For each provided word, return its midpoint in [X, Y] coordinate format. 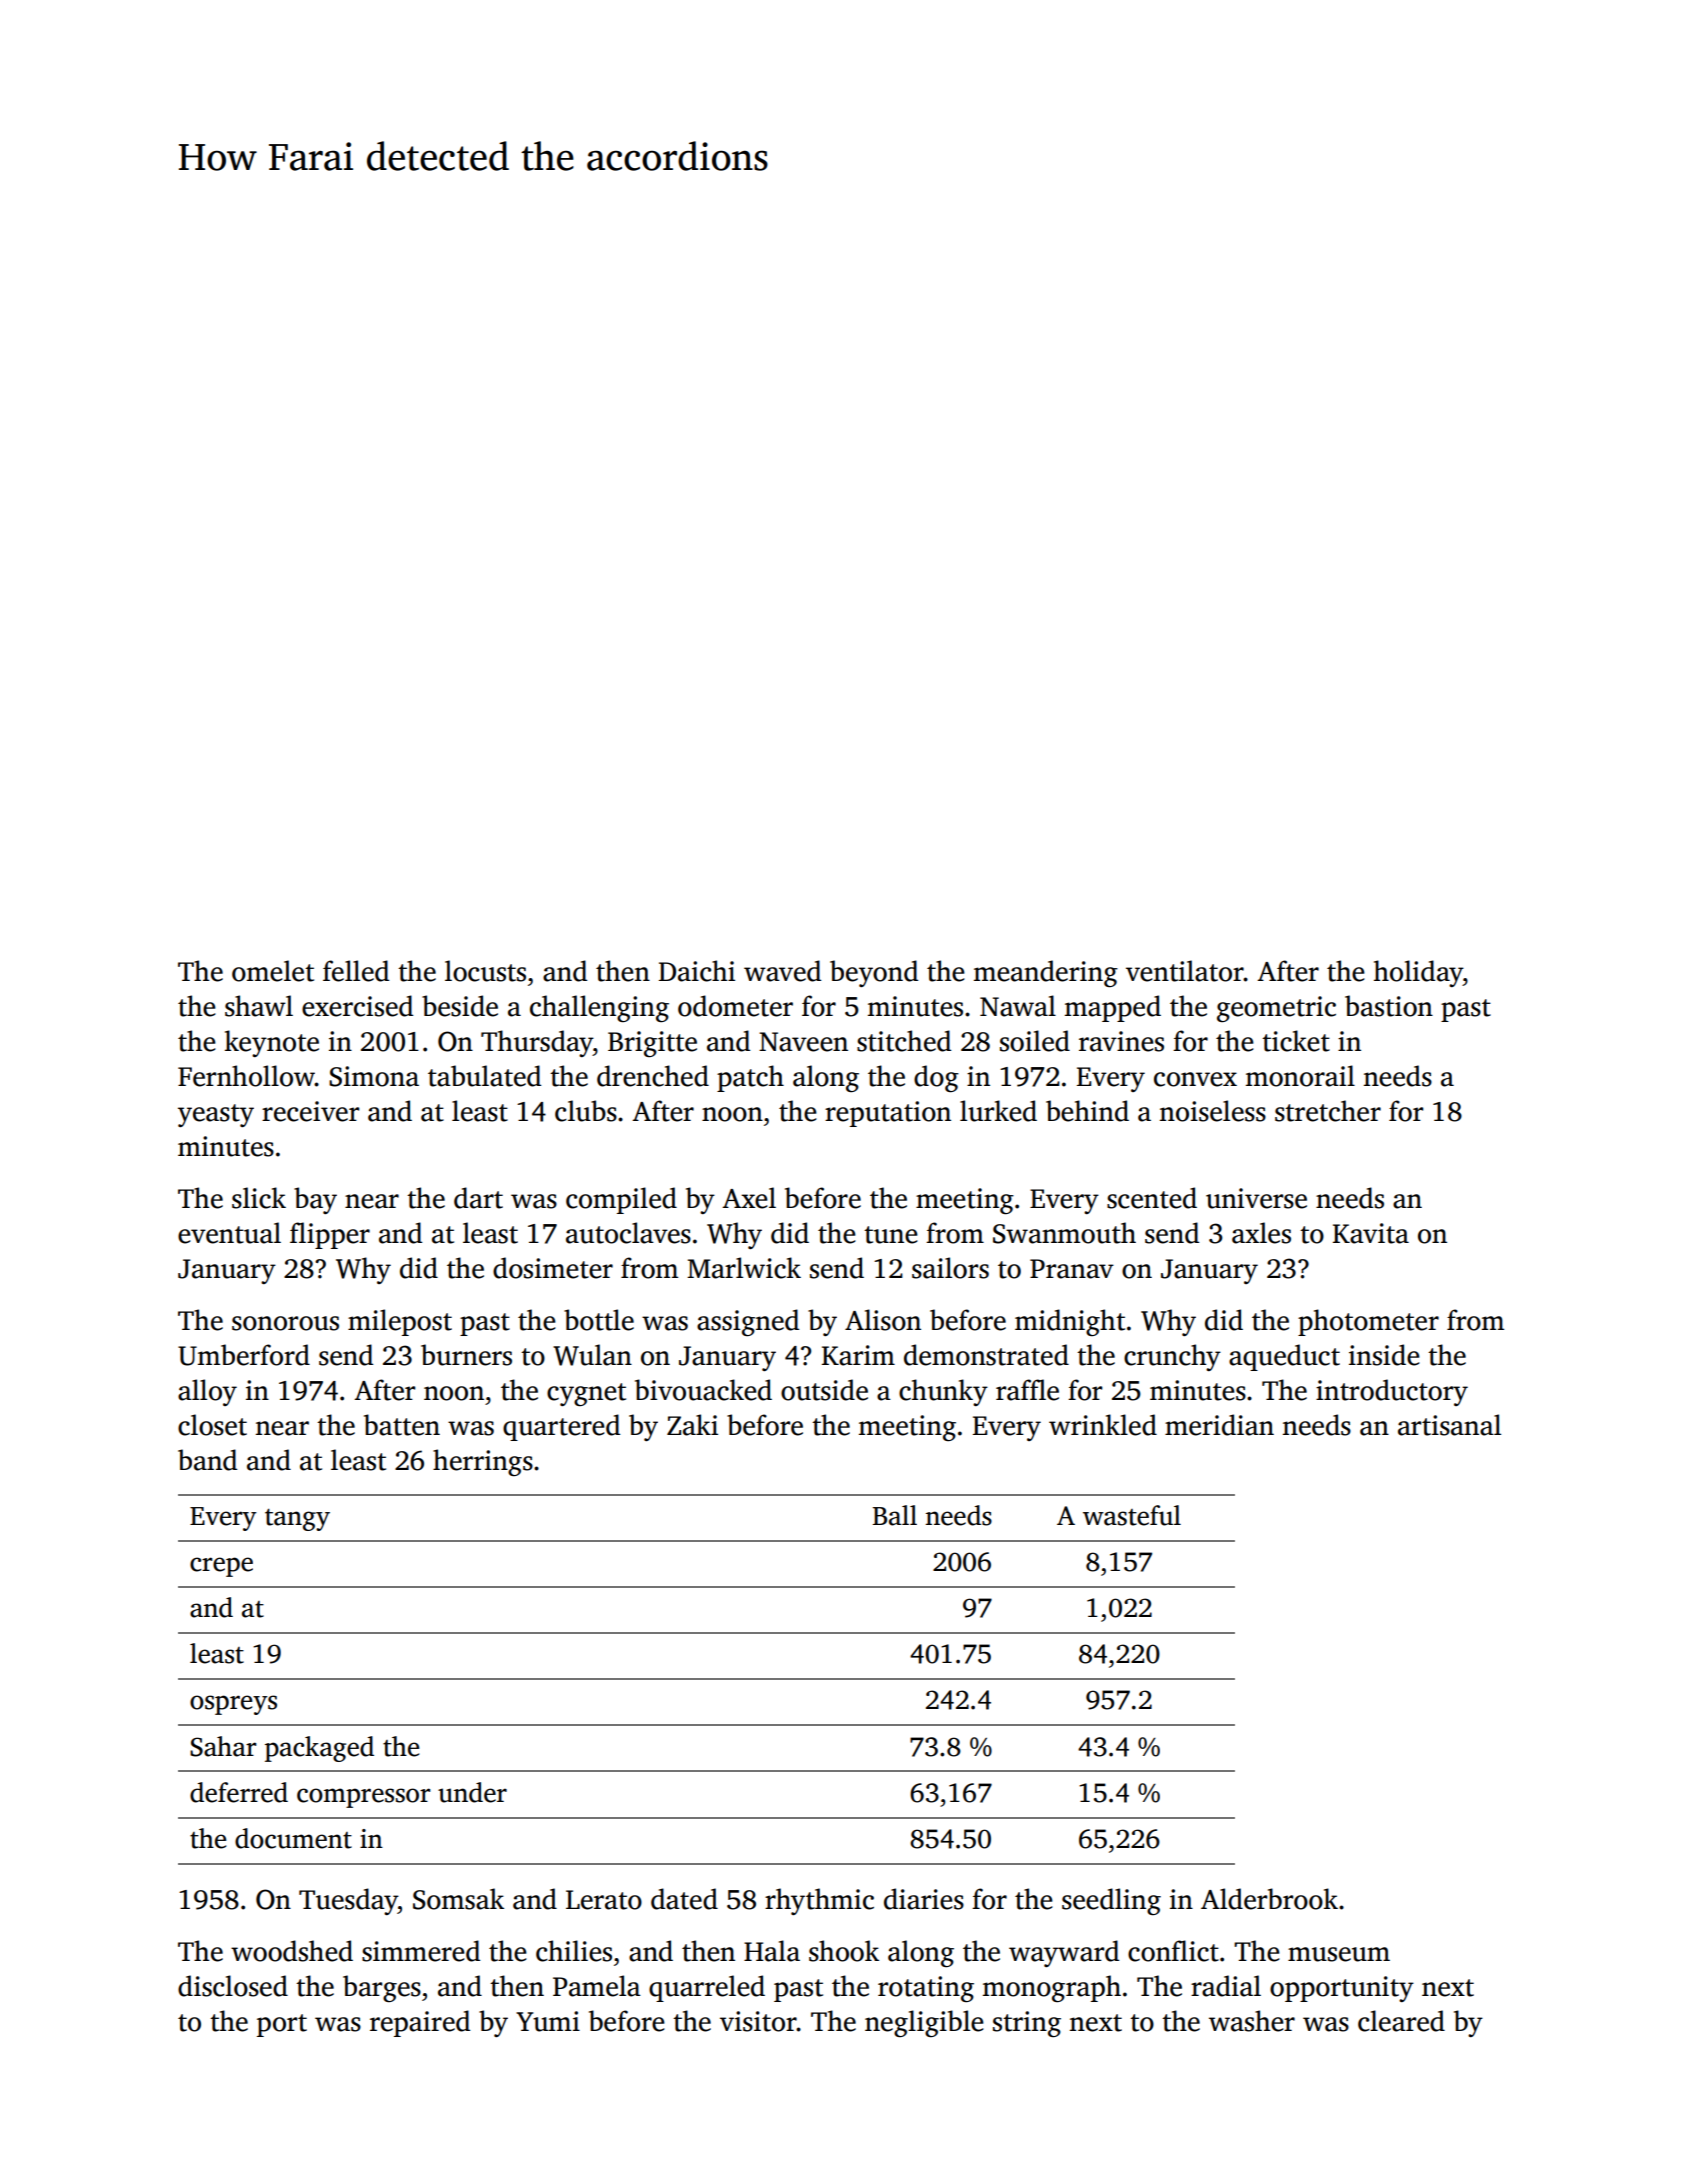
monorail [1300, 1076]
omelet [273, 971]
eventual [229, 1233]
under [472, 1792]
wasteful [1132, 1515]
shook [844, 1951]
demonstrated [986, 1355]
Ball [895, 1515]
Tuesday [348, 1901]
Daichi [697, 971]
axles [1261, 1233]
